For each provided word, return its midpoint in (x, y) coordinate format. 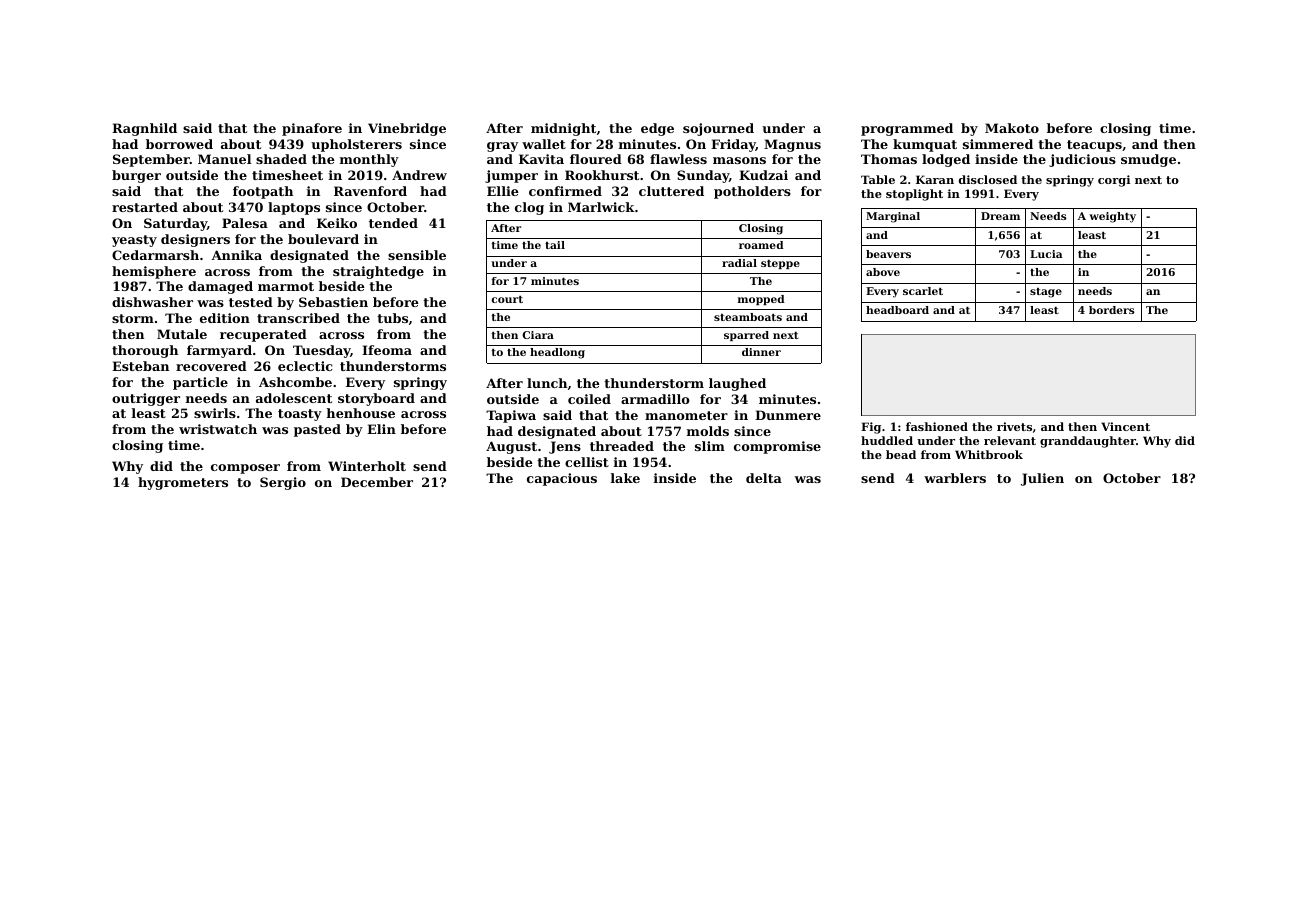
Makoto (1012, 128)
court (507, 299)
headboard (897, 310)
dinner (761, 352)
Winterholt (367, 466)
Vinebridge (407, 129)
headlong (557, 353)
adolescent (294, 398)
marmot (286, 286)
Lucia (1046, 254)
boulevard (323, 239)
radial (739, 263)
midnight (563, 129)
